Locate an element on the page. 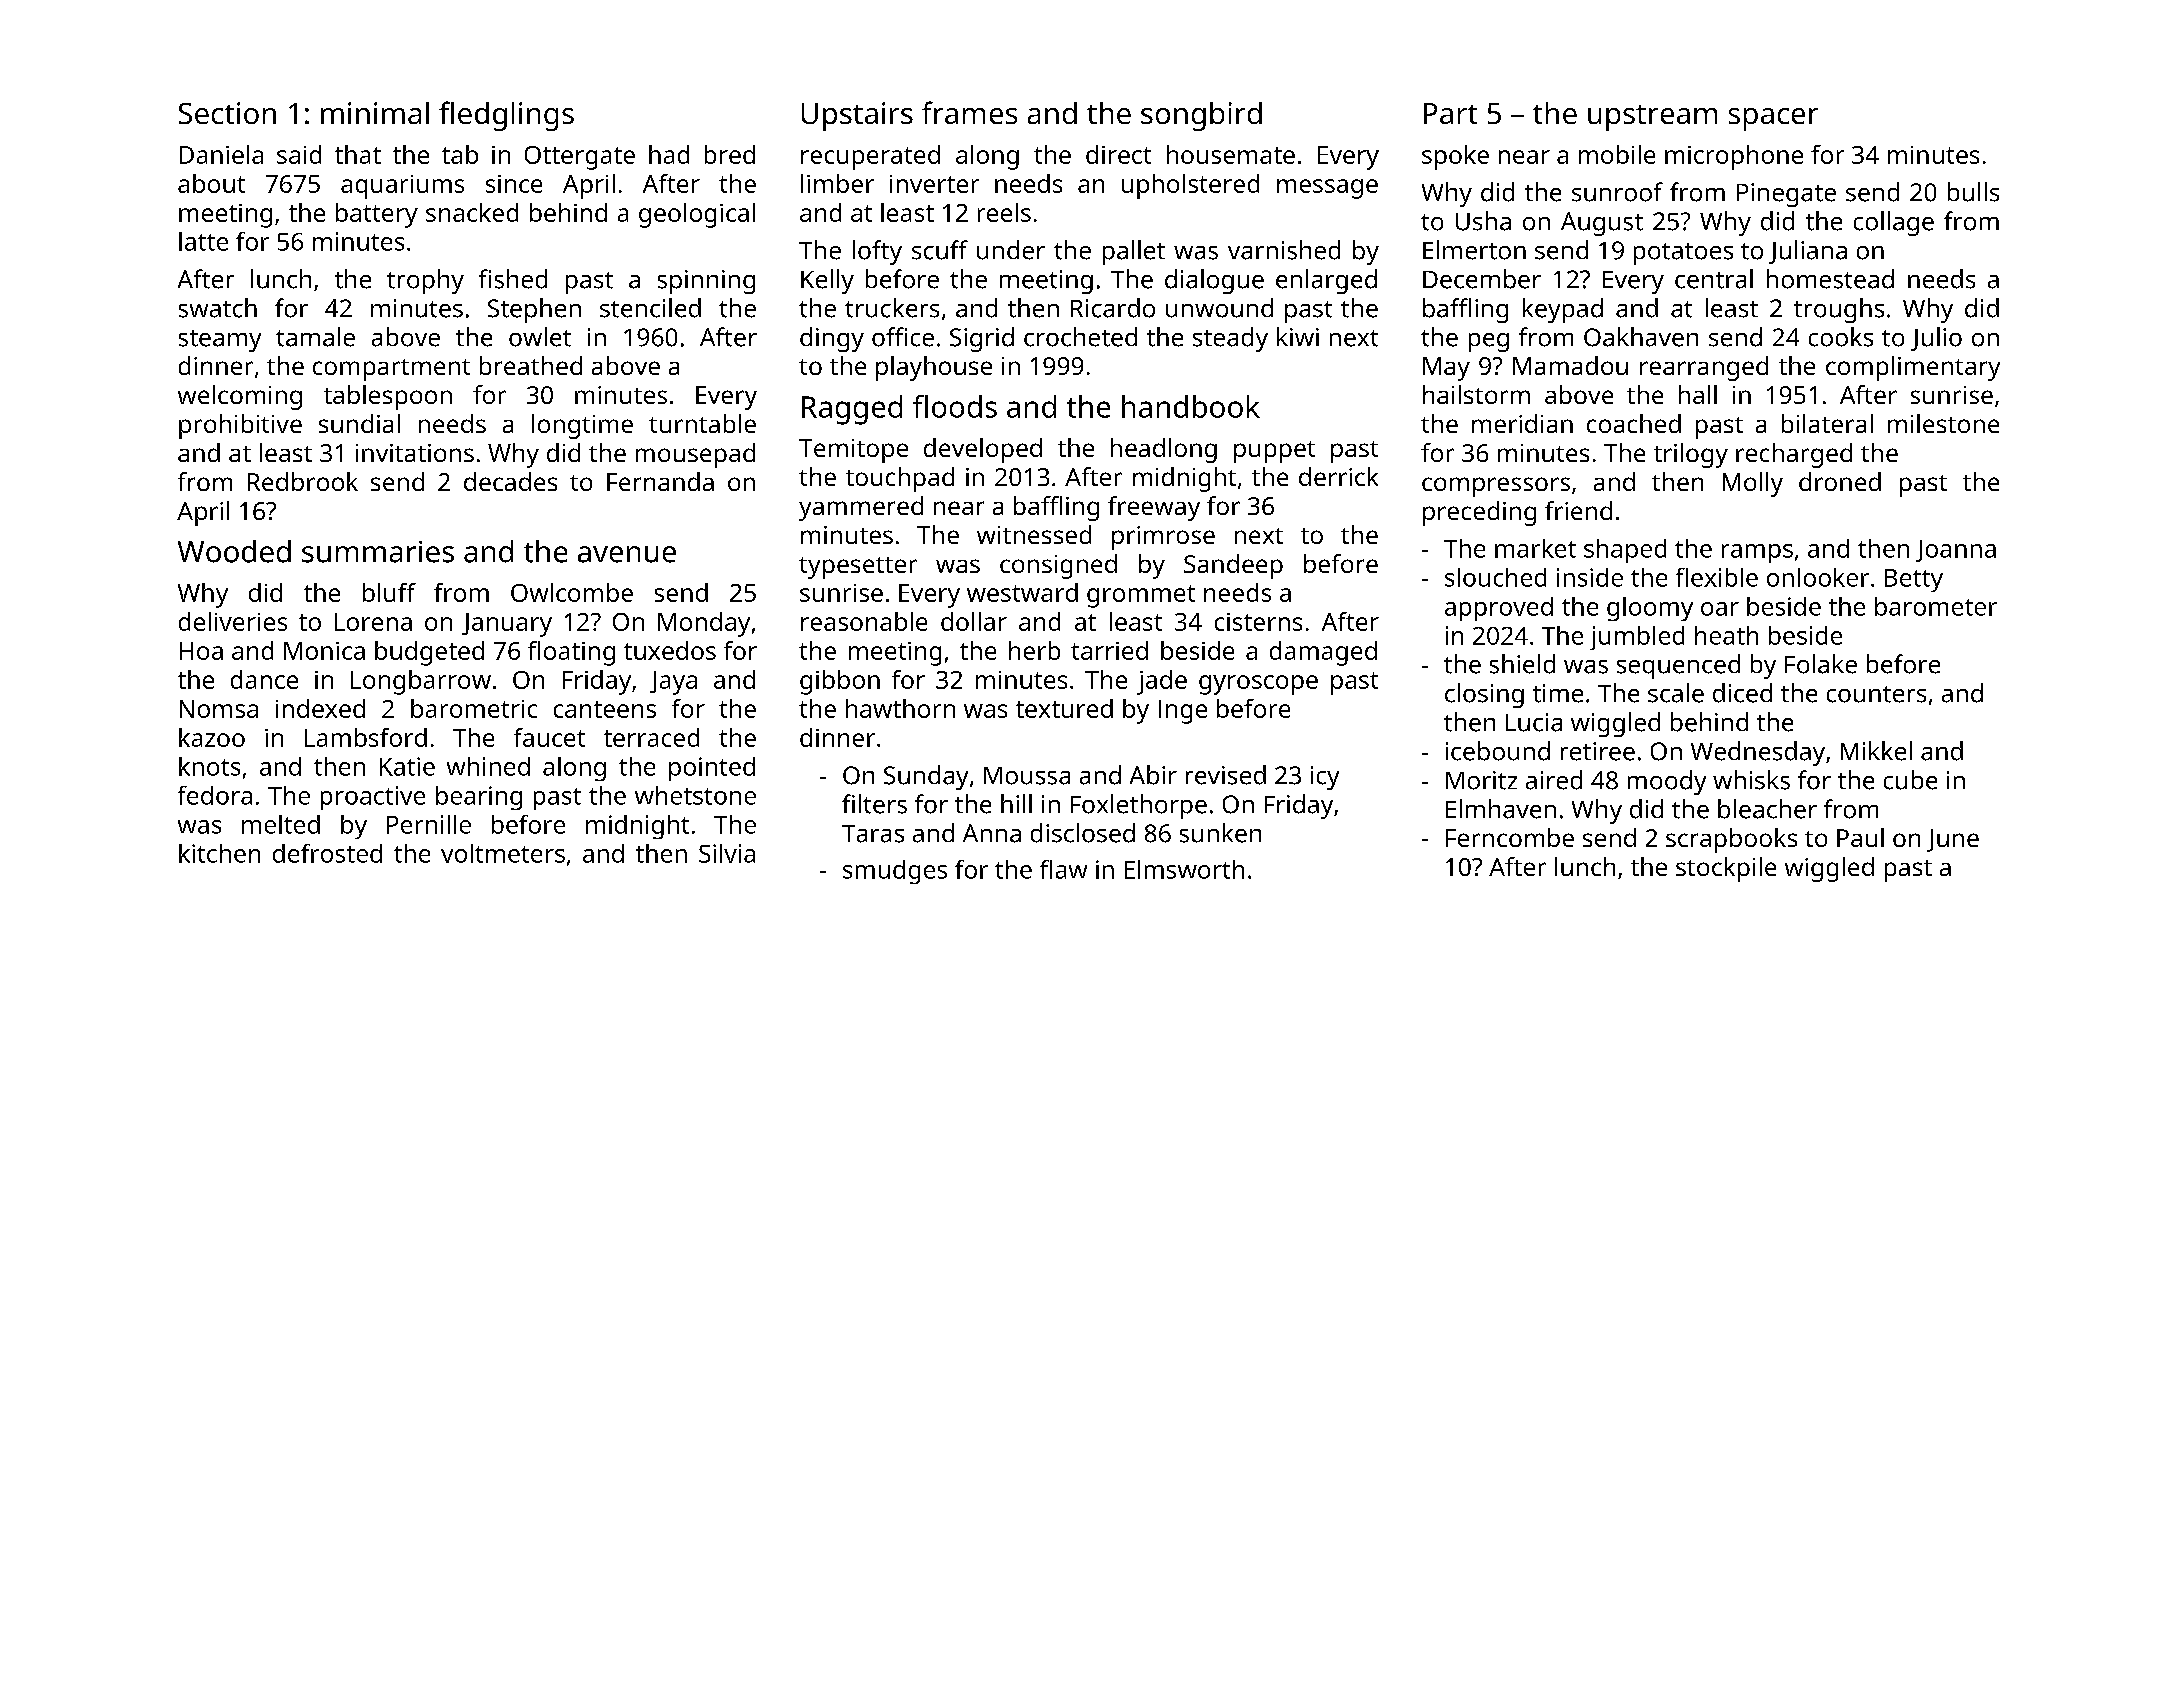 The height and width of the image is (1683, 2178). steady is located at coordinates (1230, 339).
